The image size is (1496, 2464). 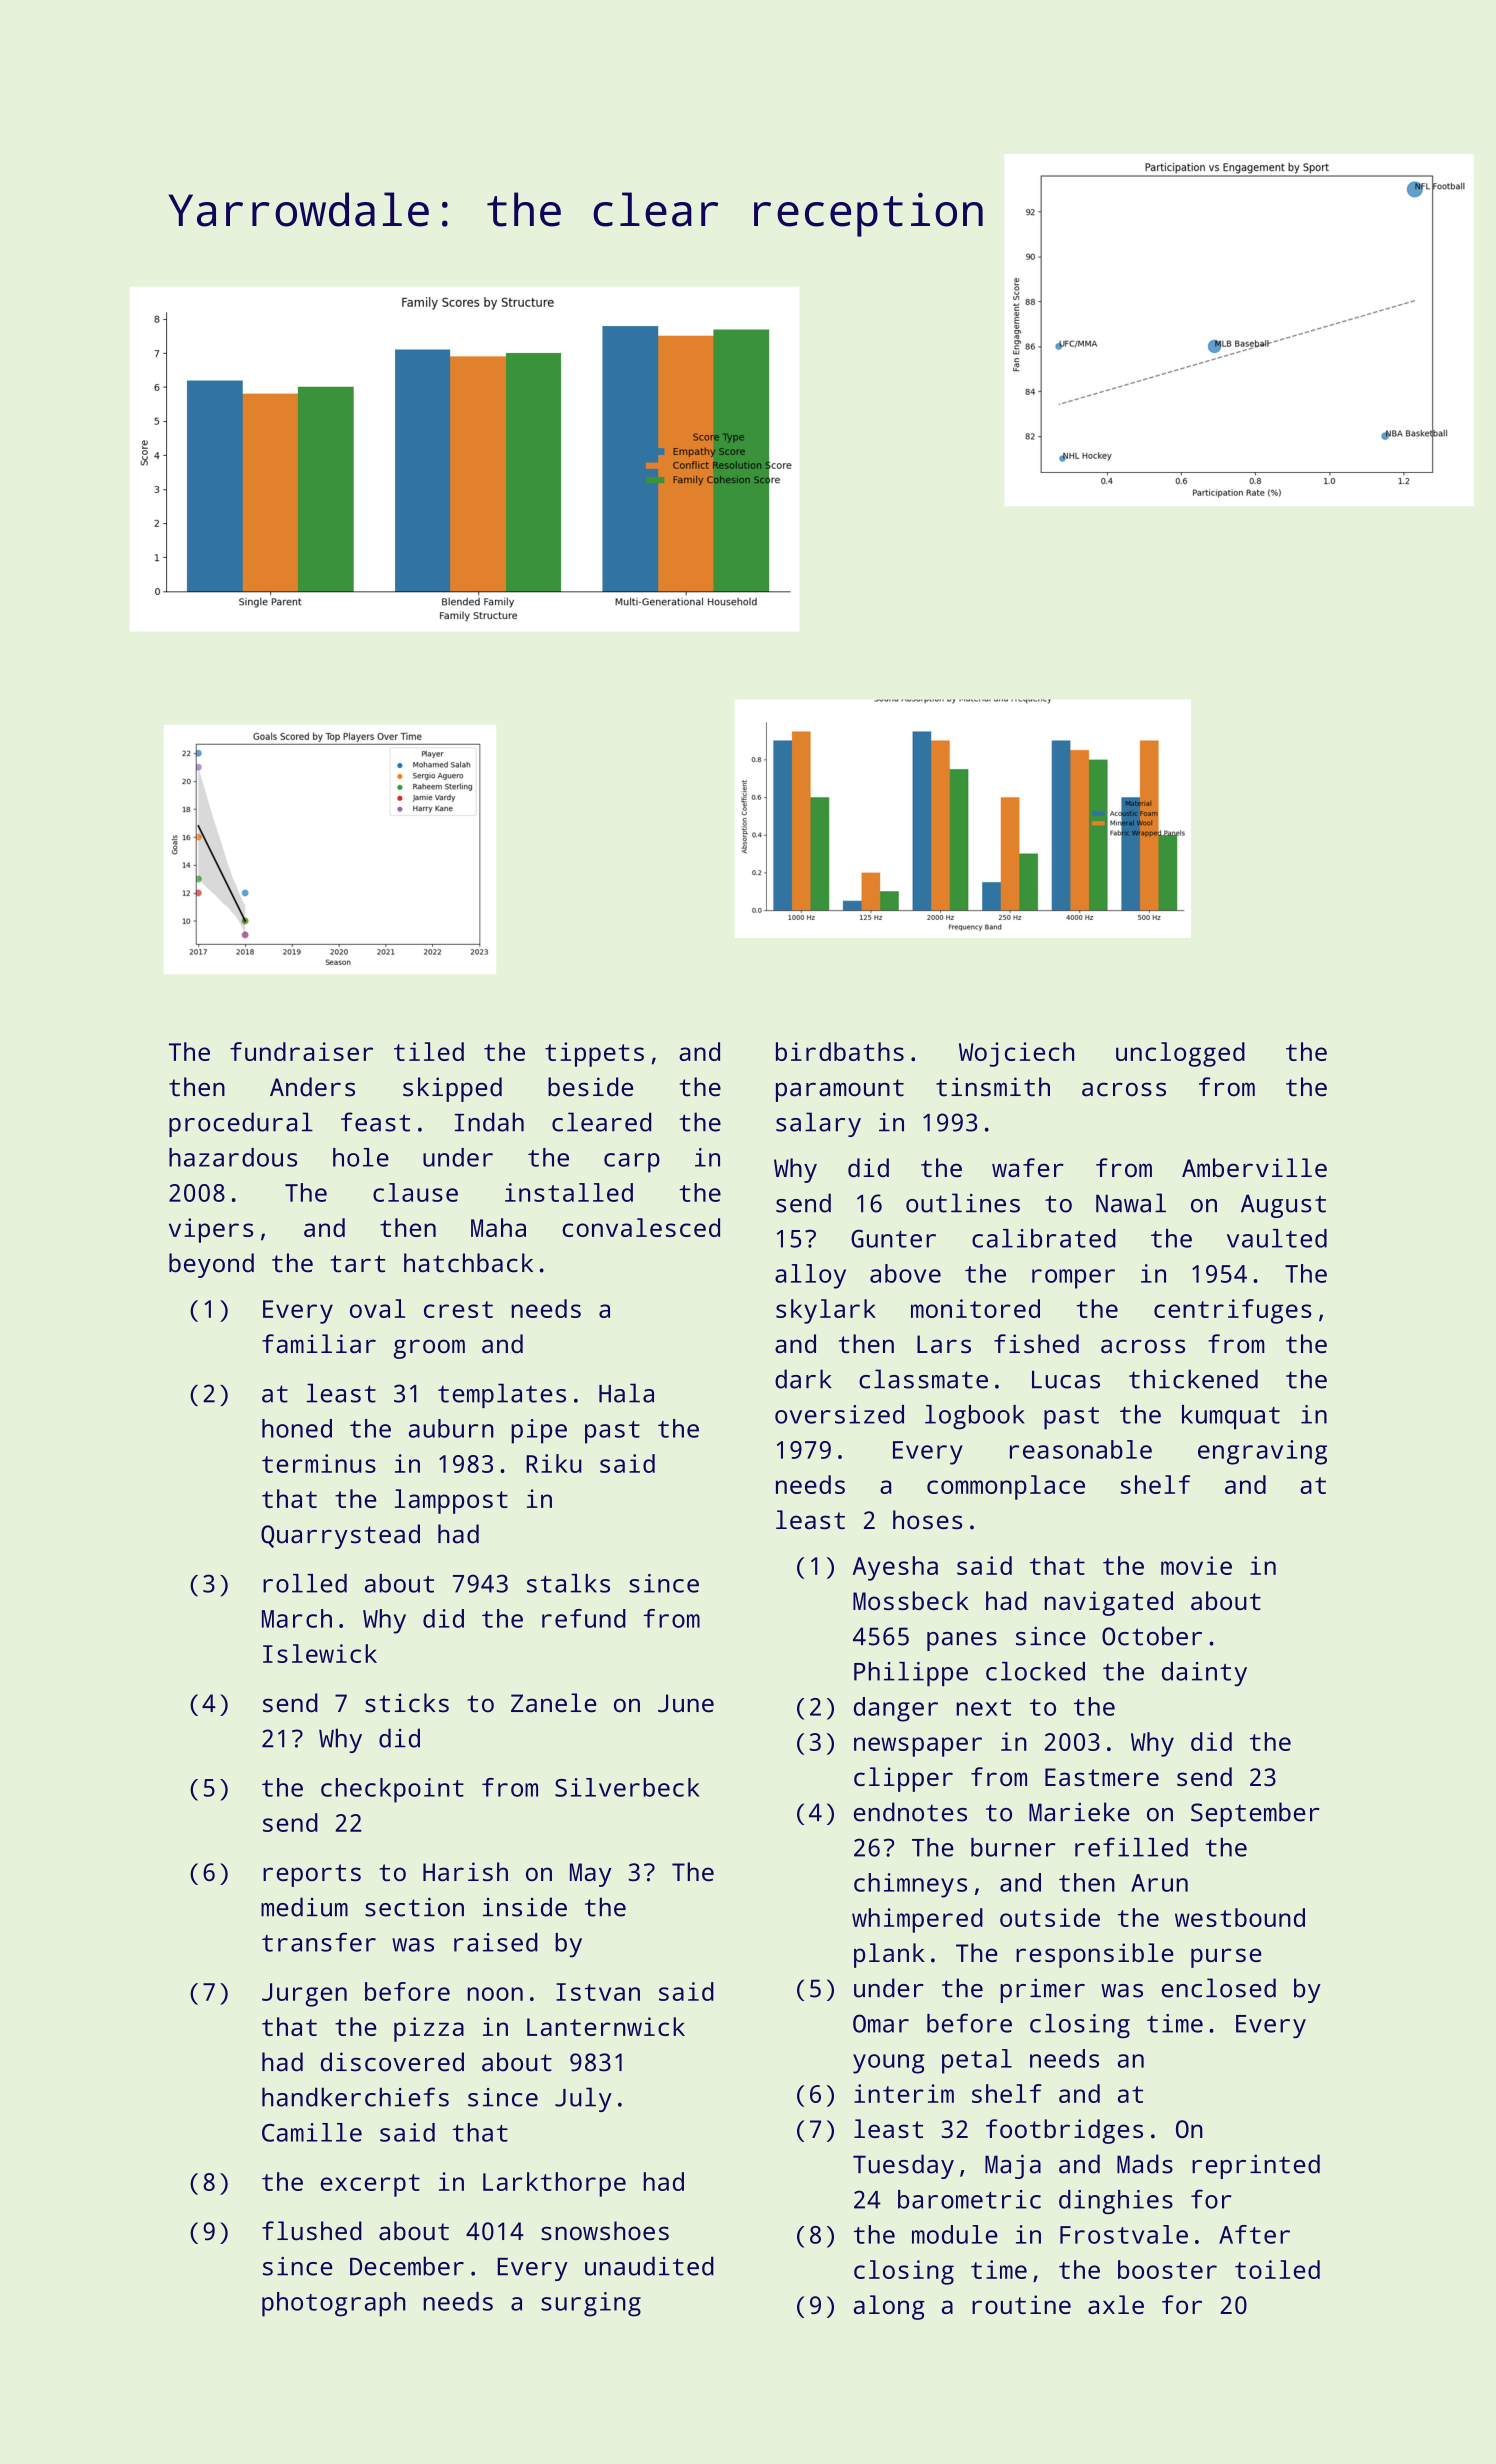 What do you see at coordinates (312, 2231) in the screenshot?
I see `flushed` at bounding box center [312, 2231].
